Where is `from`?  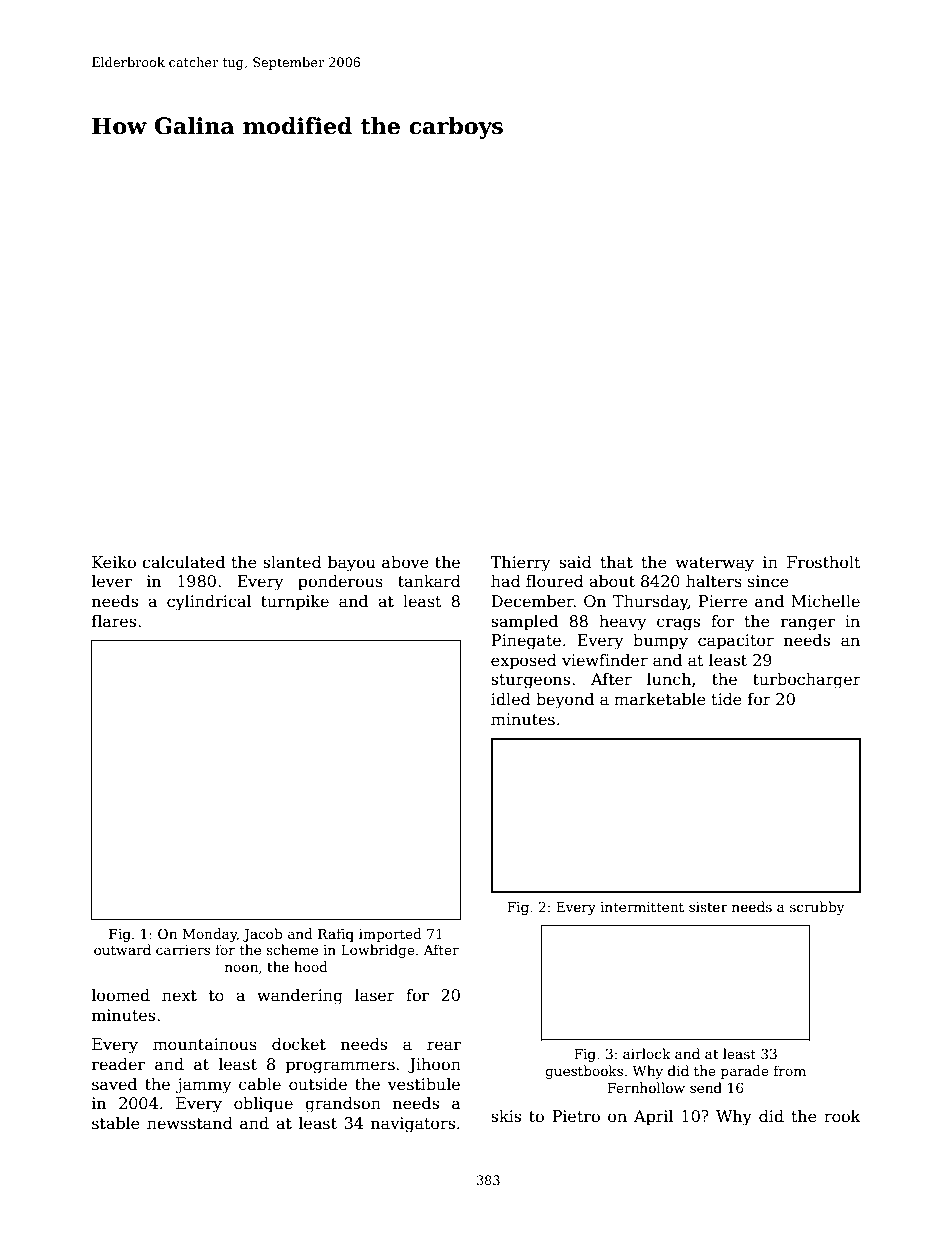 from is located at coordinates (790, 1070).
